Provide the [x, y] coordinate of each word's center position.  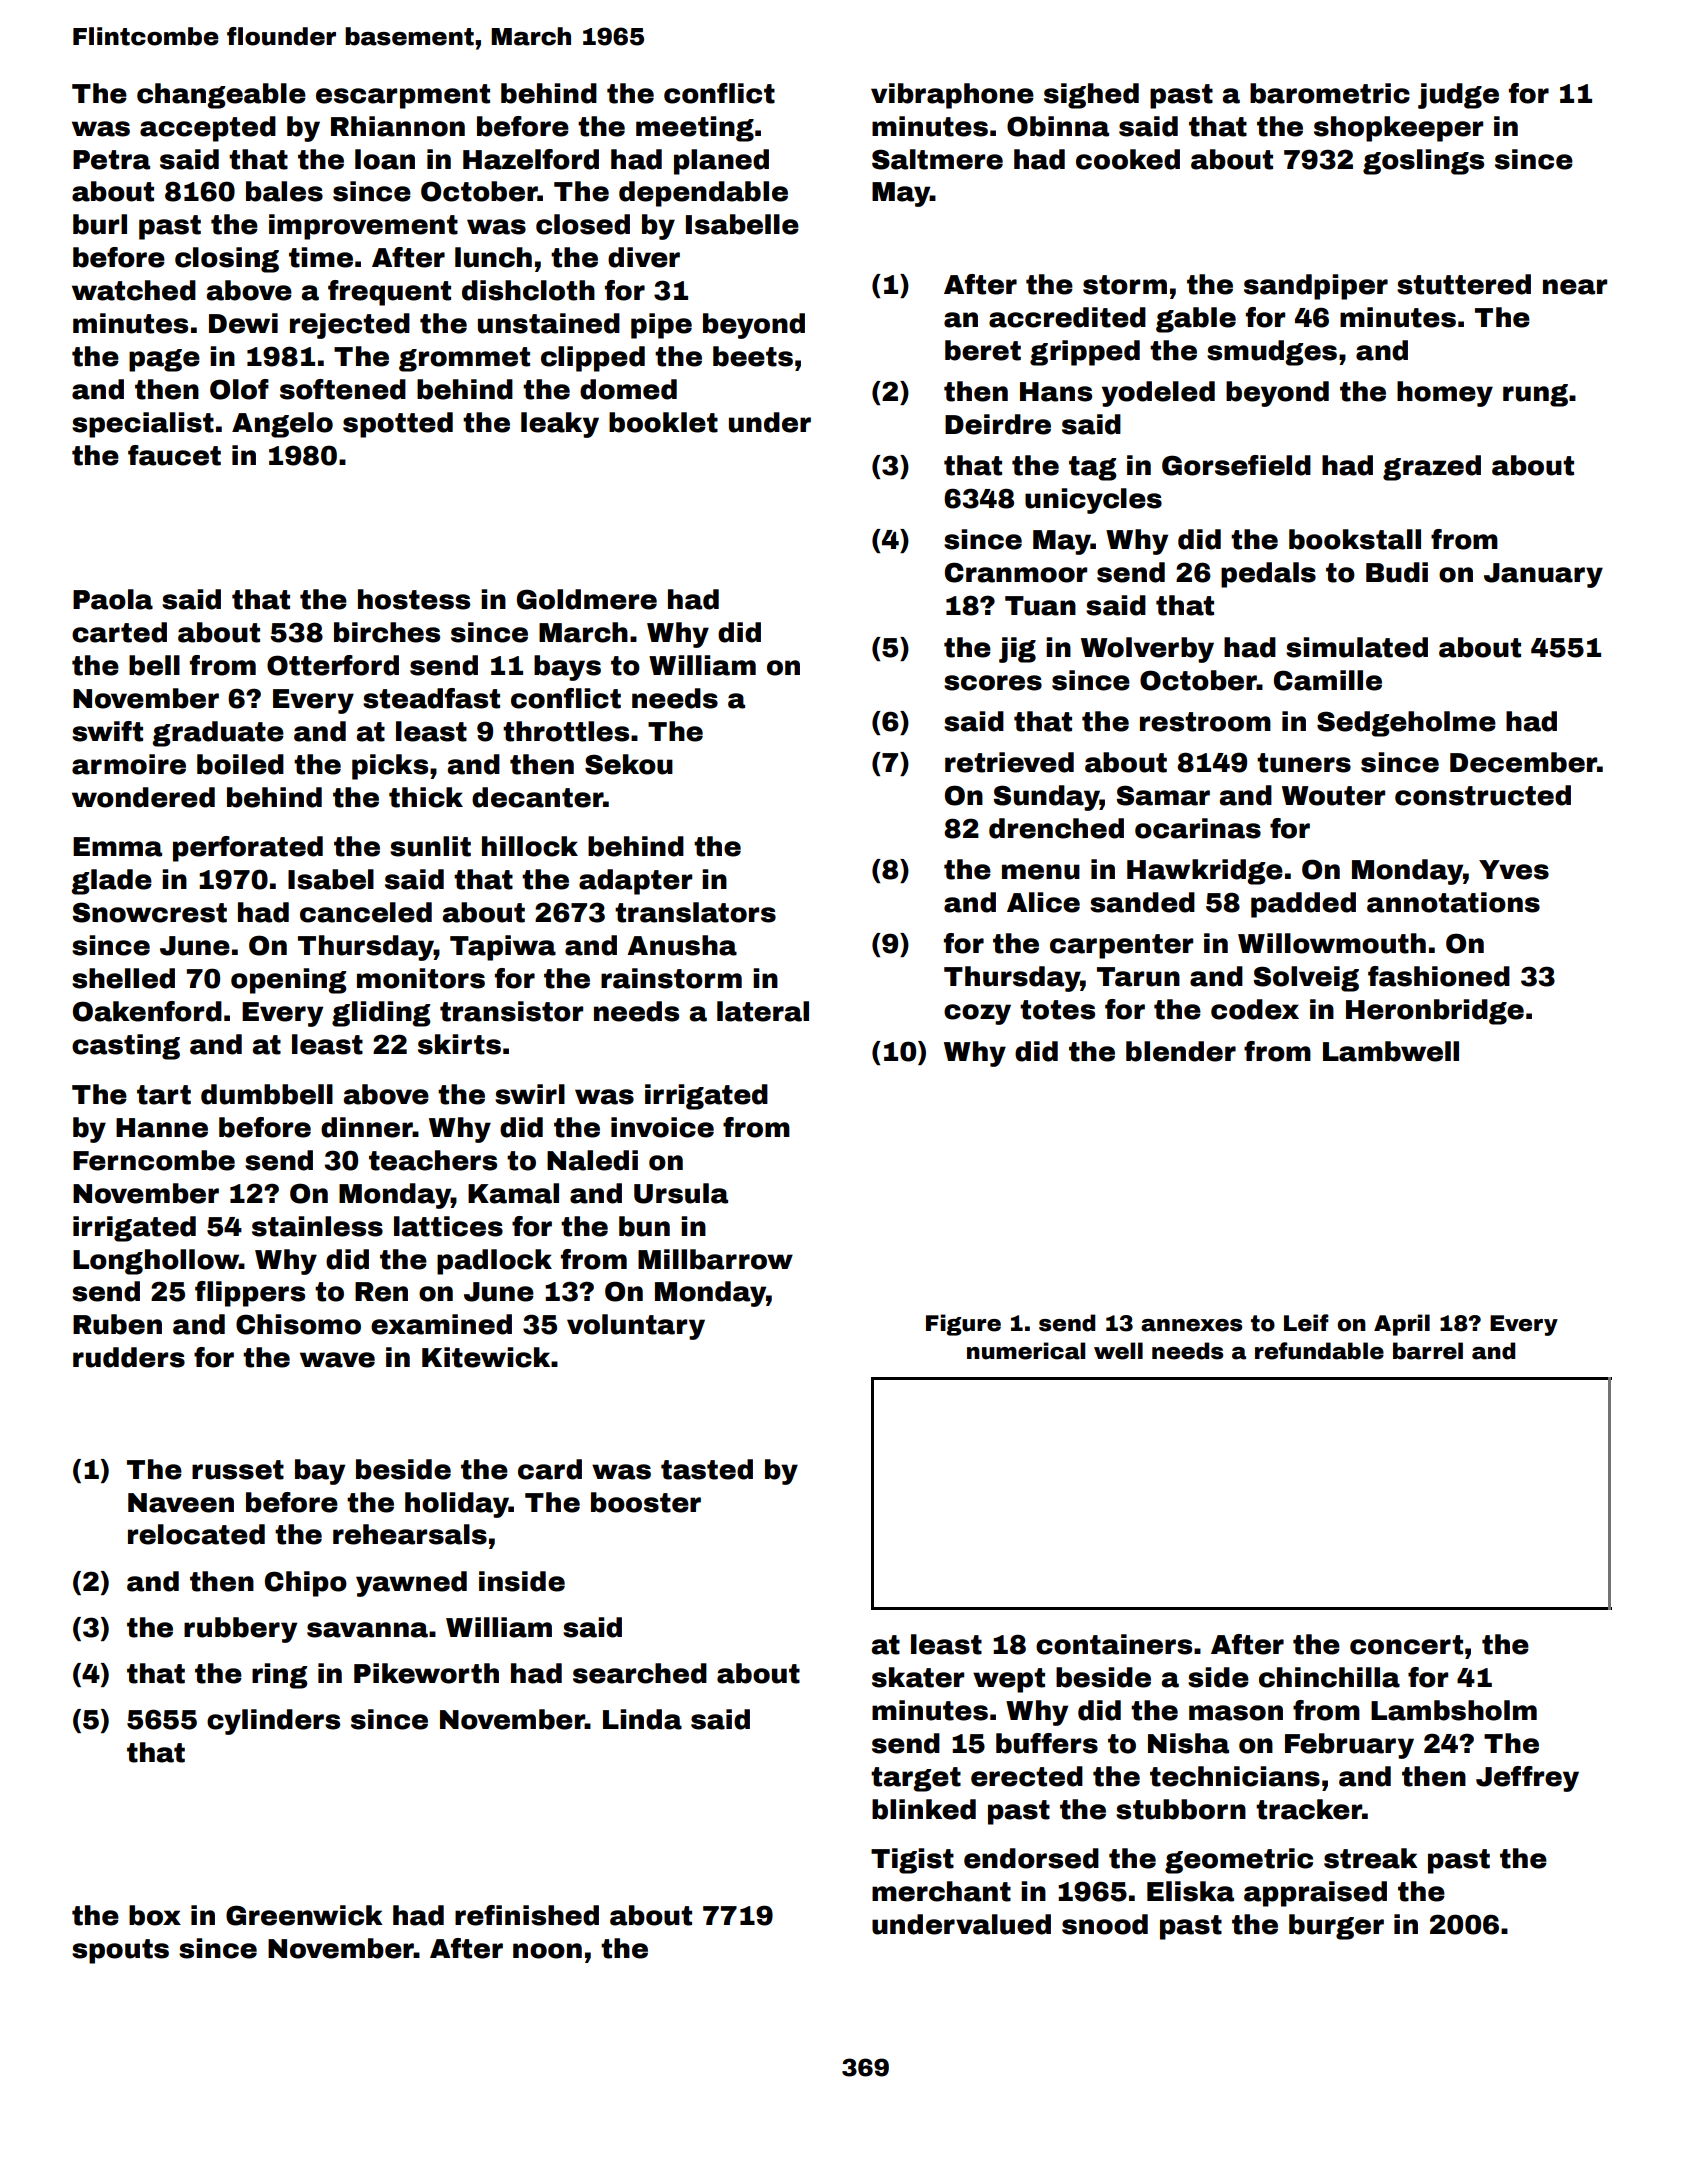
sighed [1091, 96]
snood [1105, 1924]
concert [1406, 1645]
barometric [1330, 93]
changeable [221, 96]
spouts [120, 1951]
